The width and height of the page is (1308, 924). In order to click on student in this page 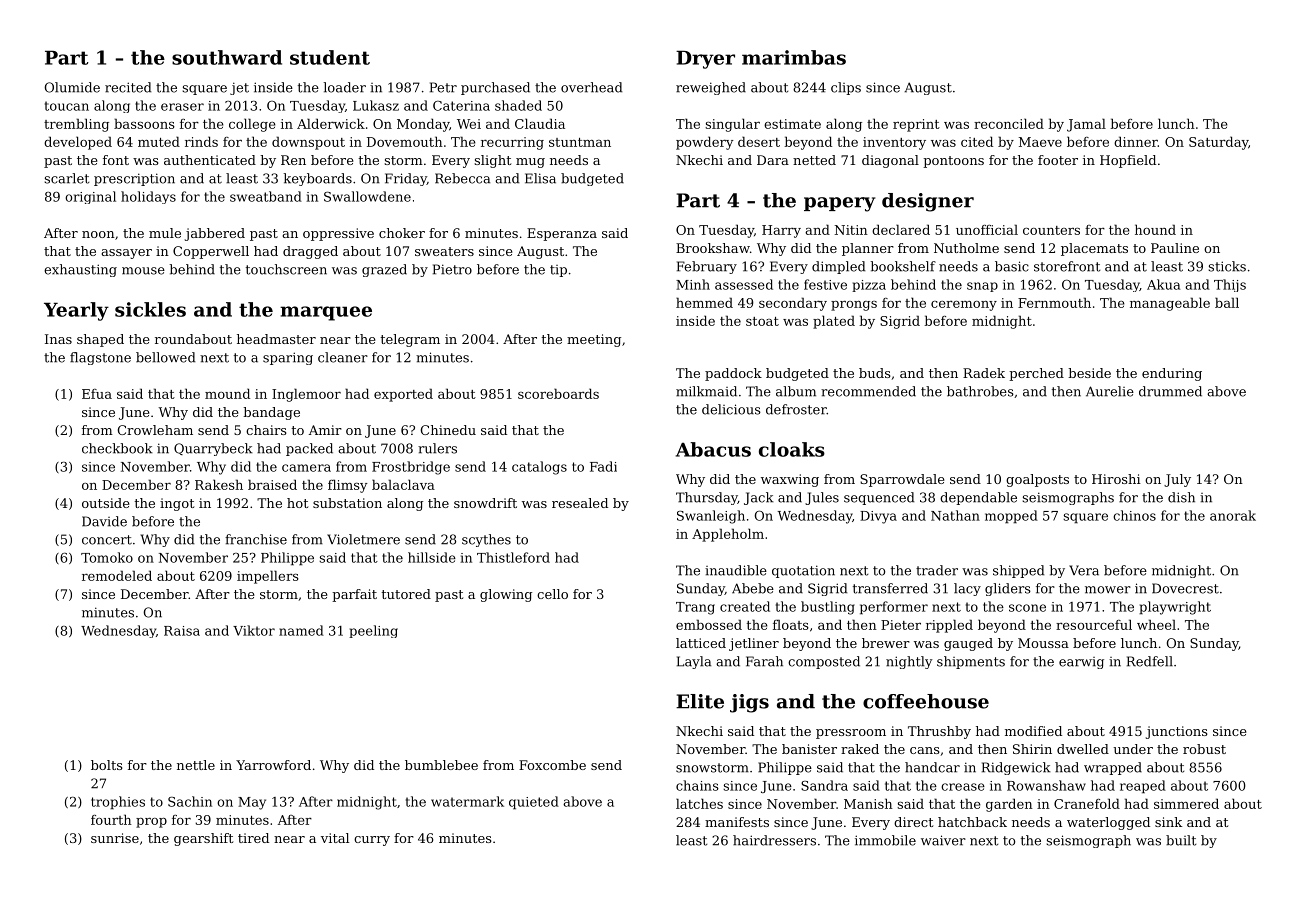, I will do `click(330, 57)`.
